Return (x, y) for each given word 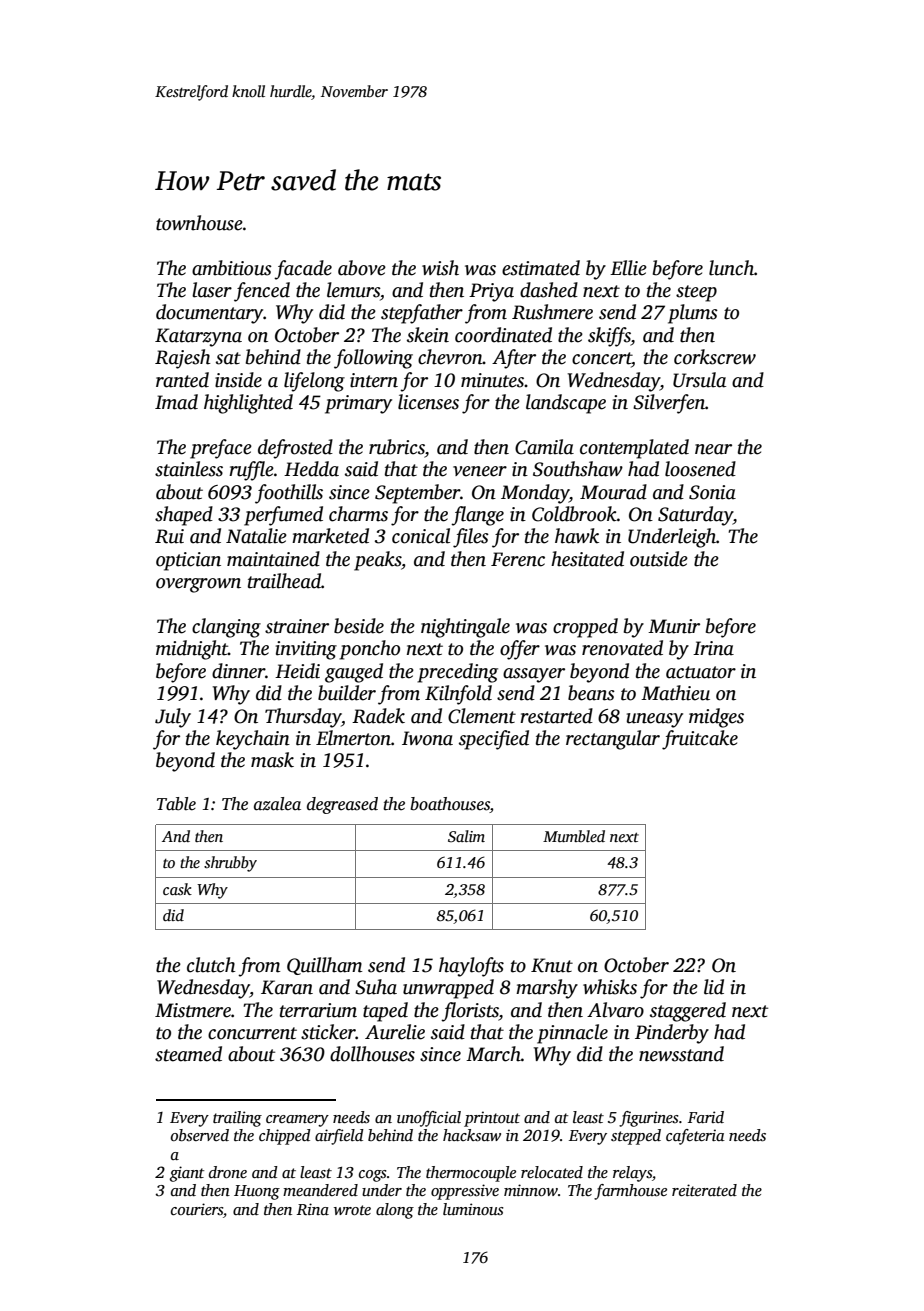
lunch (731, 268)
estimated (541, 268)
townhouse (199, 223)
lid (714, 987)
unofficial (429, 1119)
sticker (328, 1032)
